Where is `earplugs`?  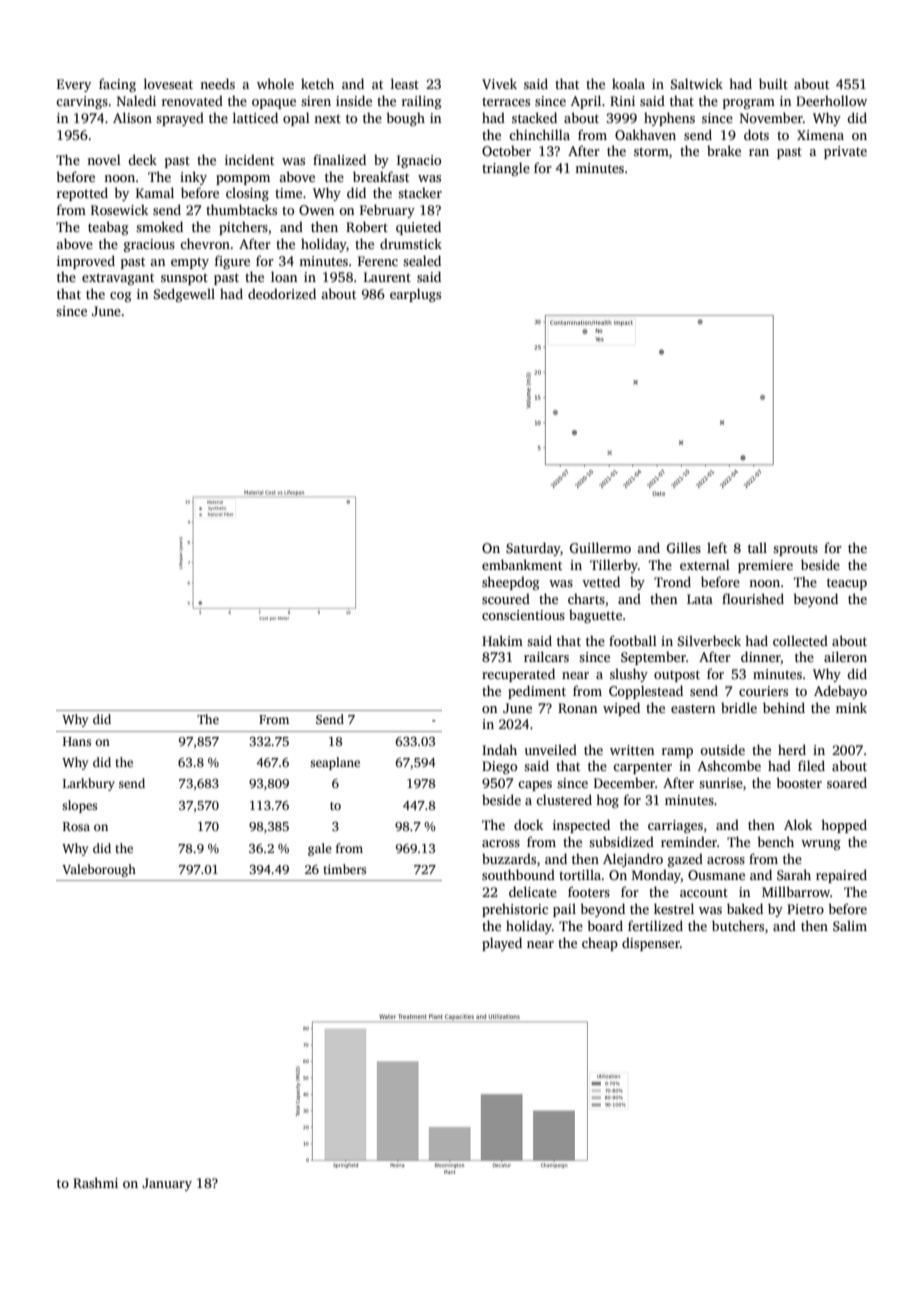 earplugs is located at coordinates (415, 295).
